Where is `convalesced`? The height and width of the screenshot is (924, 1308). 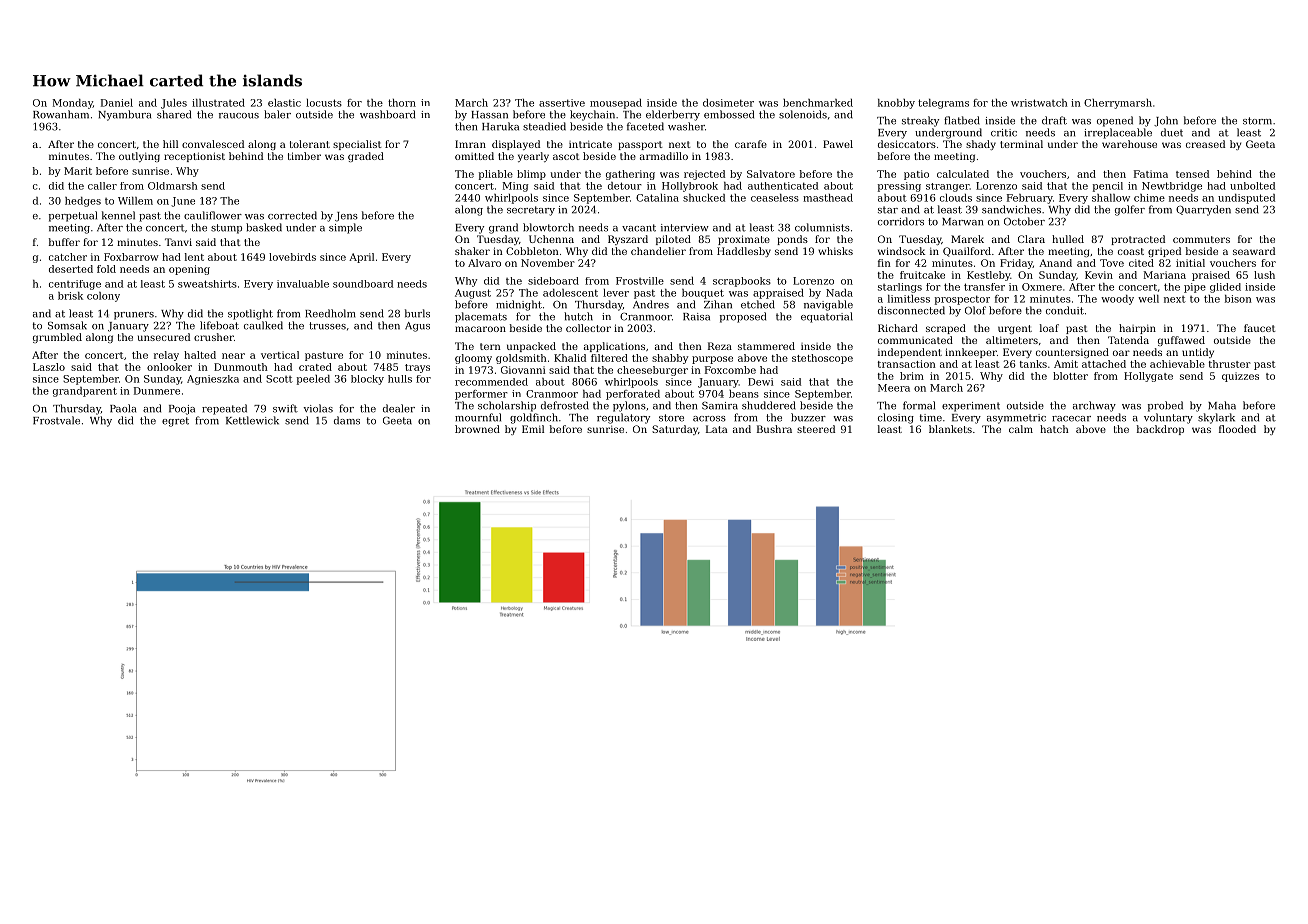
convalesced is located at coordinates (213, 144).
